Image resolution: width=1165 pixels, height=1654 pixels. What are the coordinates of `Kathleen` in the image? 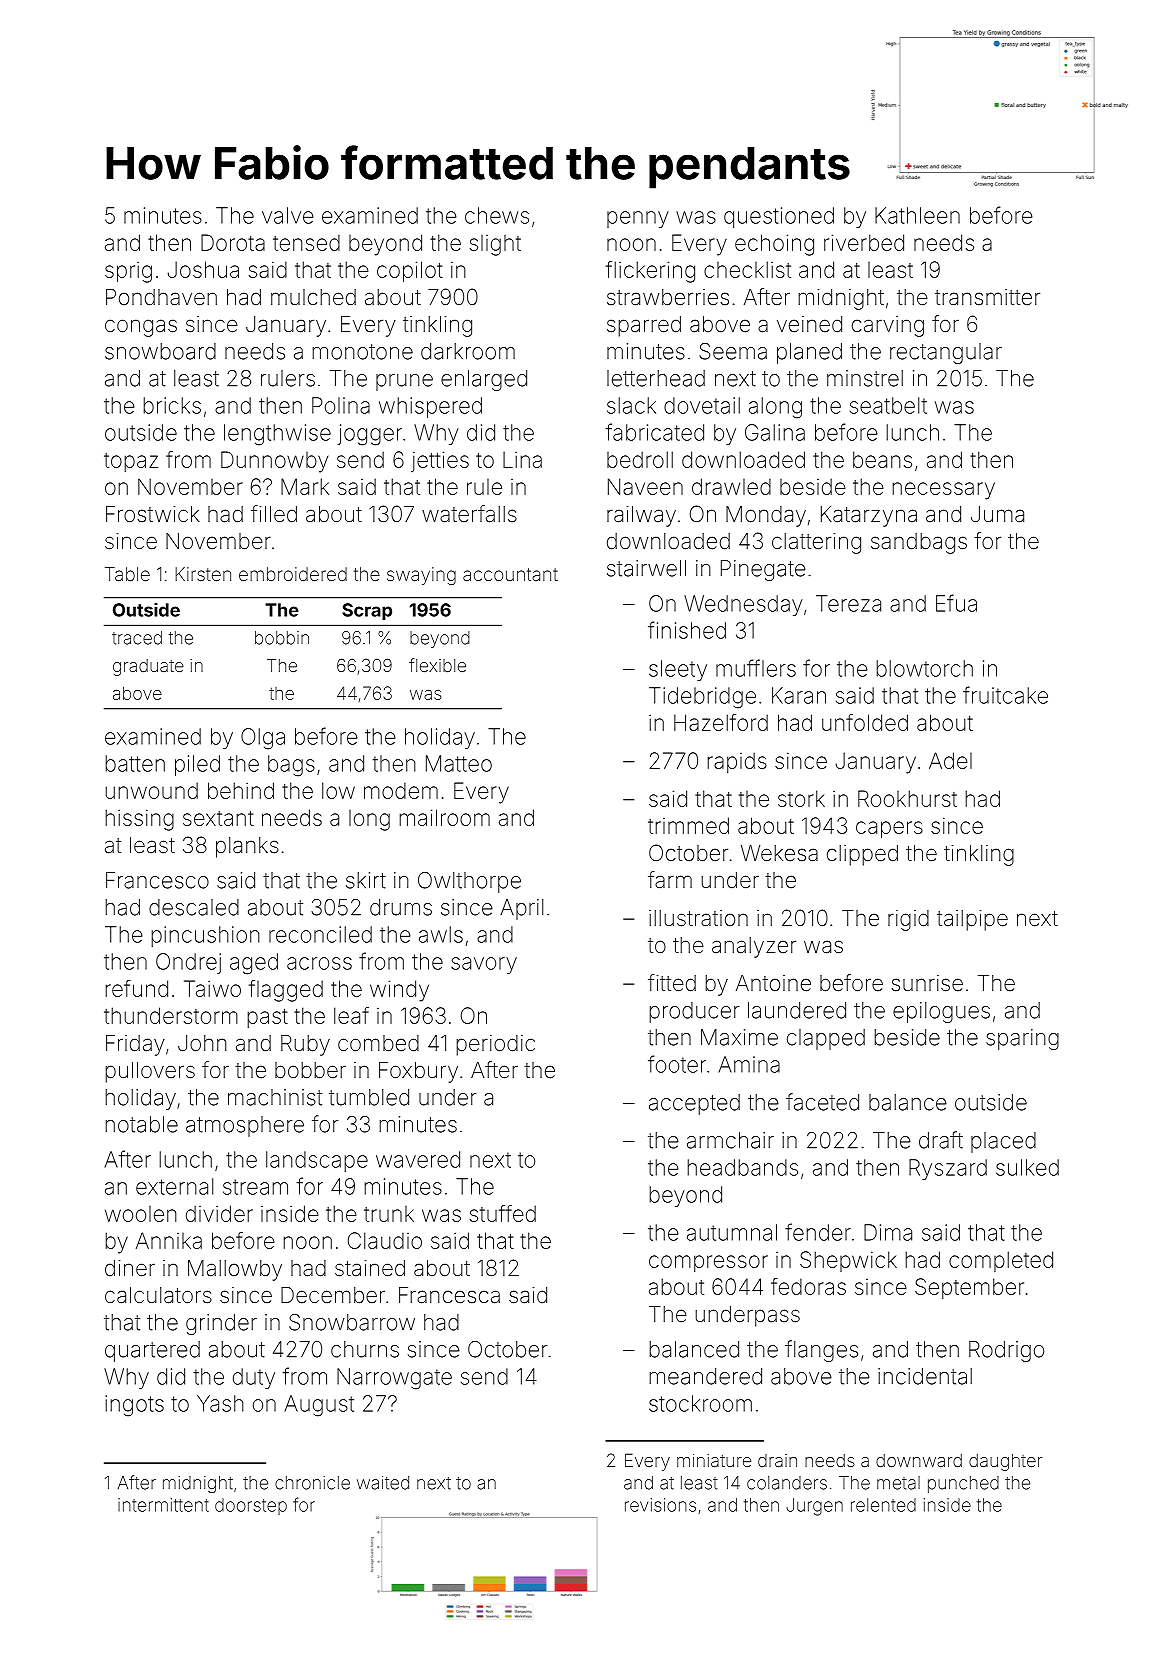 It's located at (917, 215).
